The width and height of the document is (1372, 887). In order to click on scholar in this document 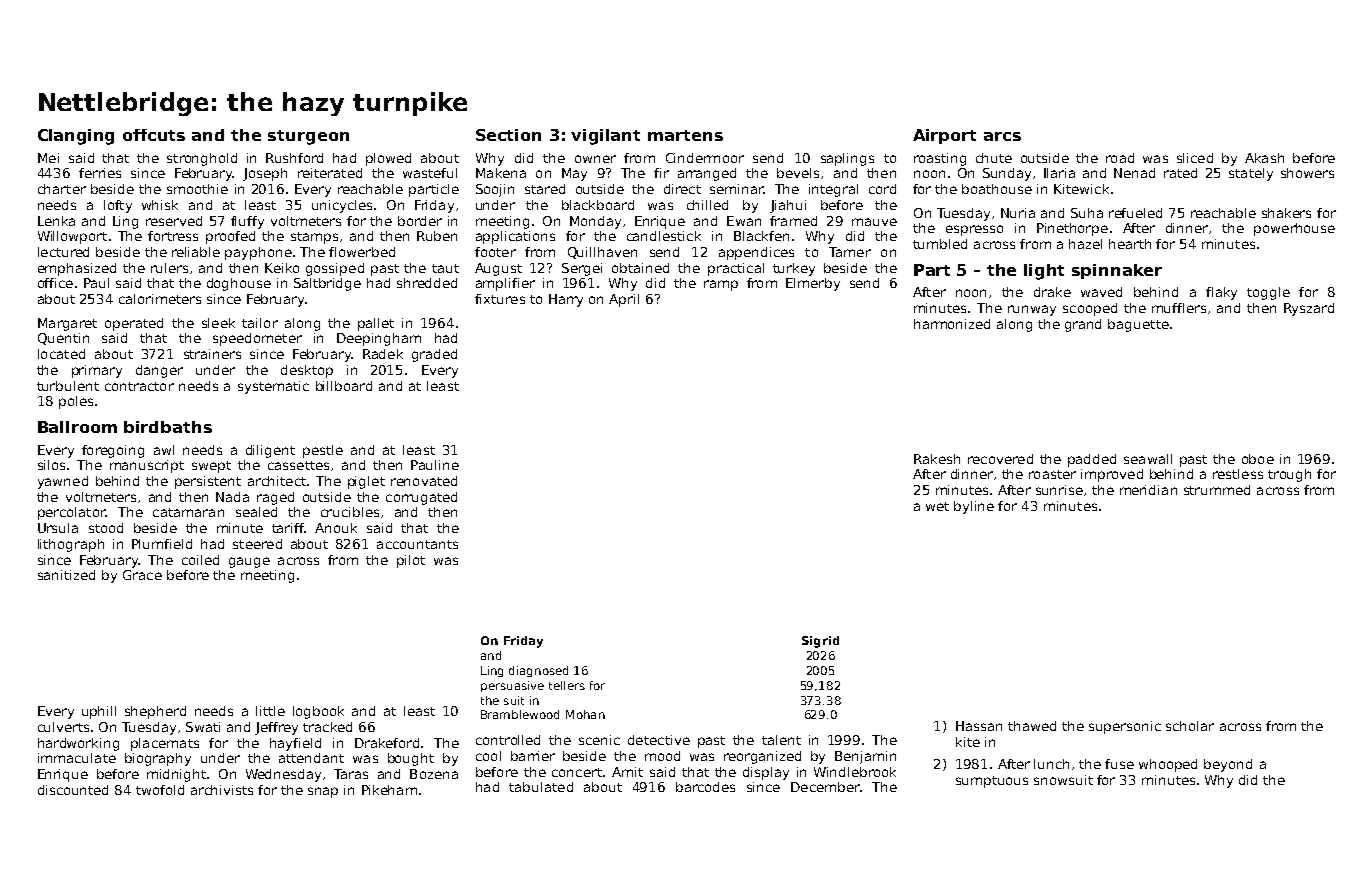, I will do `click(1190, 726)`.
